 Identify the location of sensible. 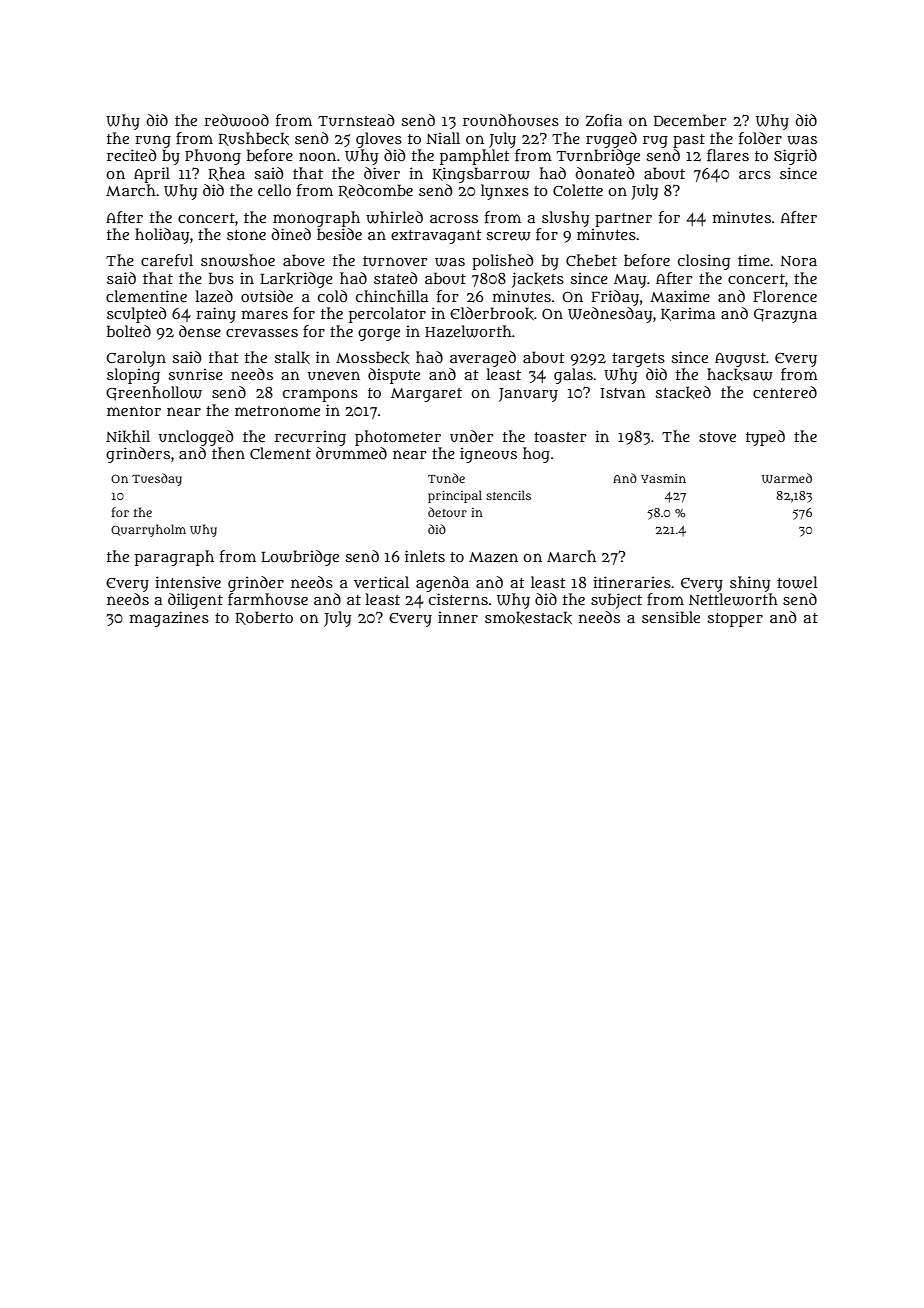
(671, 617).
